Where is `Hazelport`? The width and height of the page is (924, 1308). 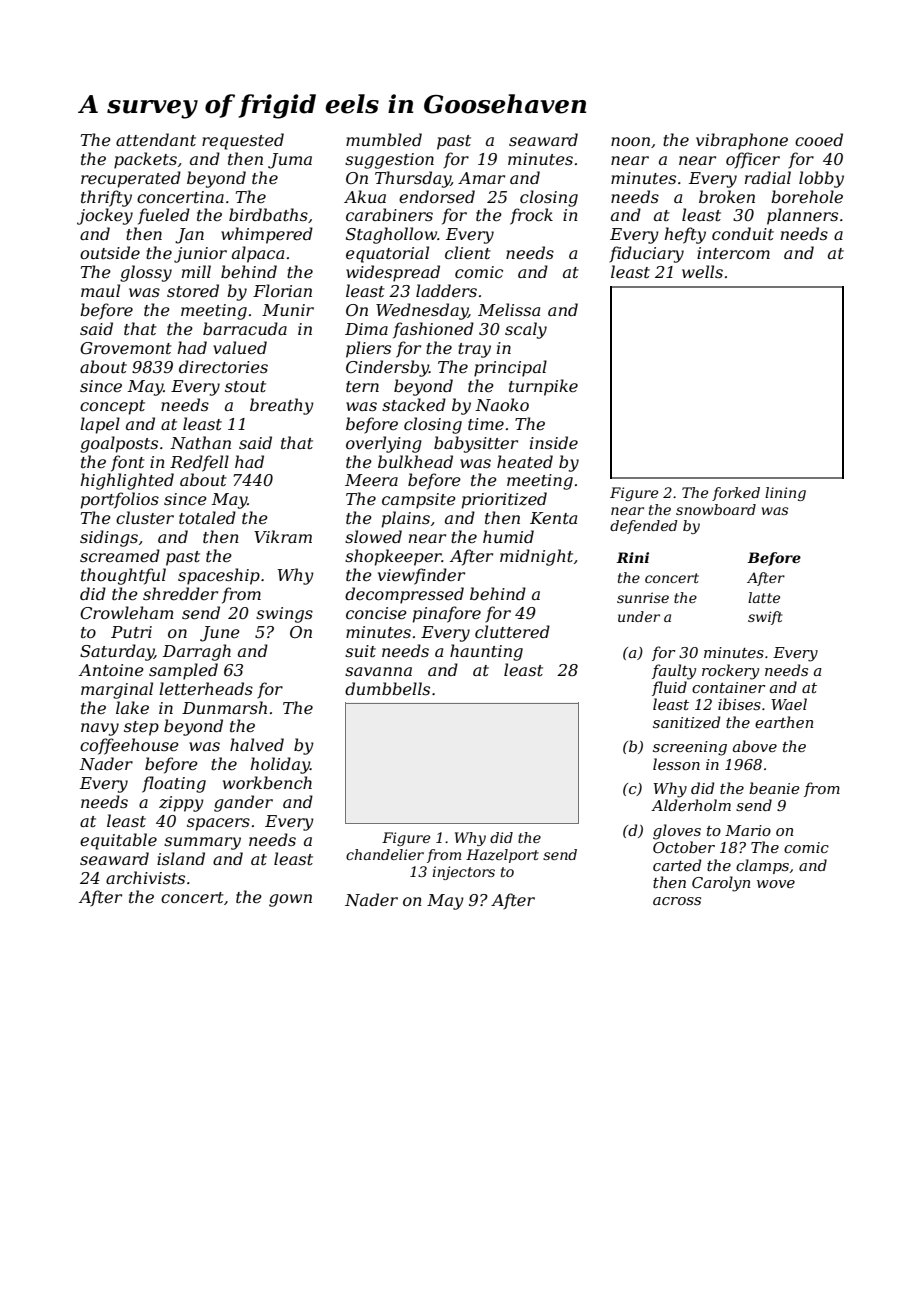 Hazelport is located at coordinates (502, 856).
